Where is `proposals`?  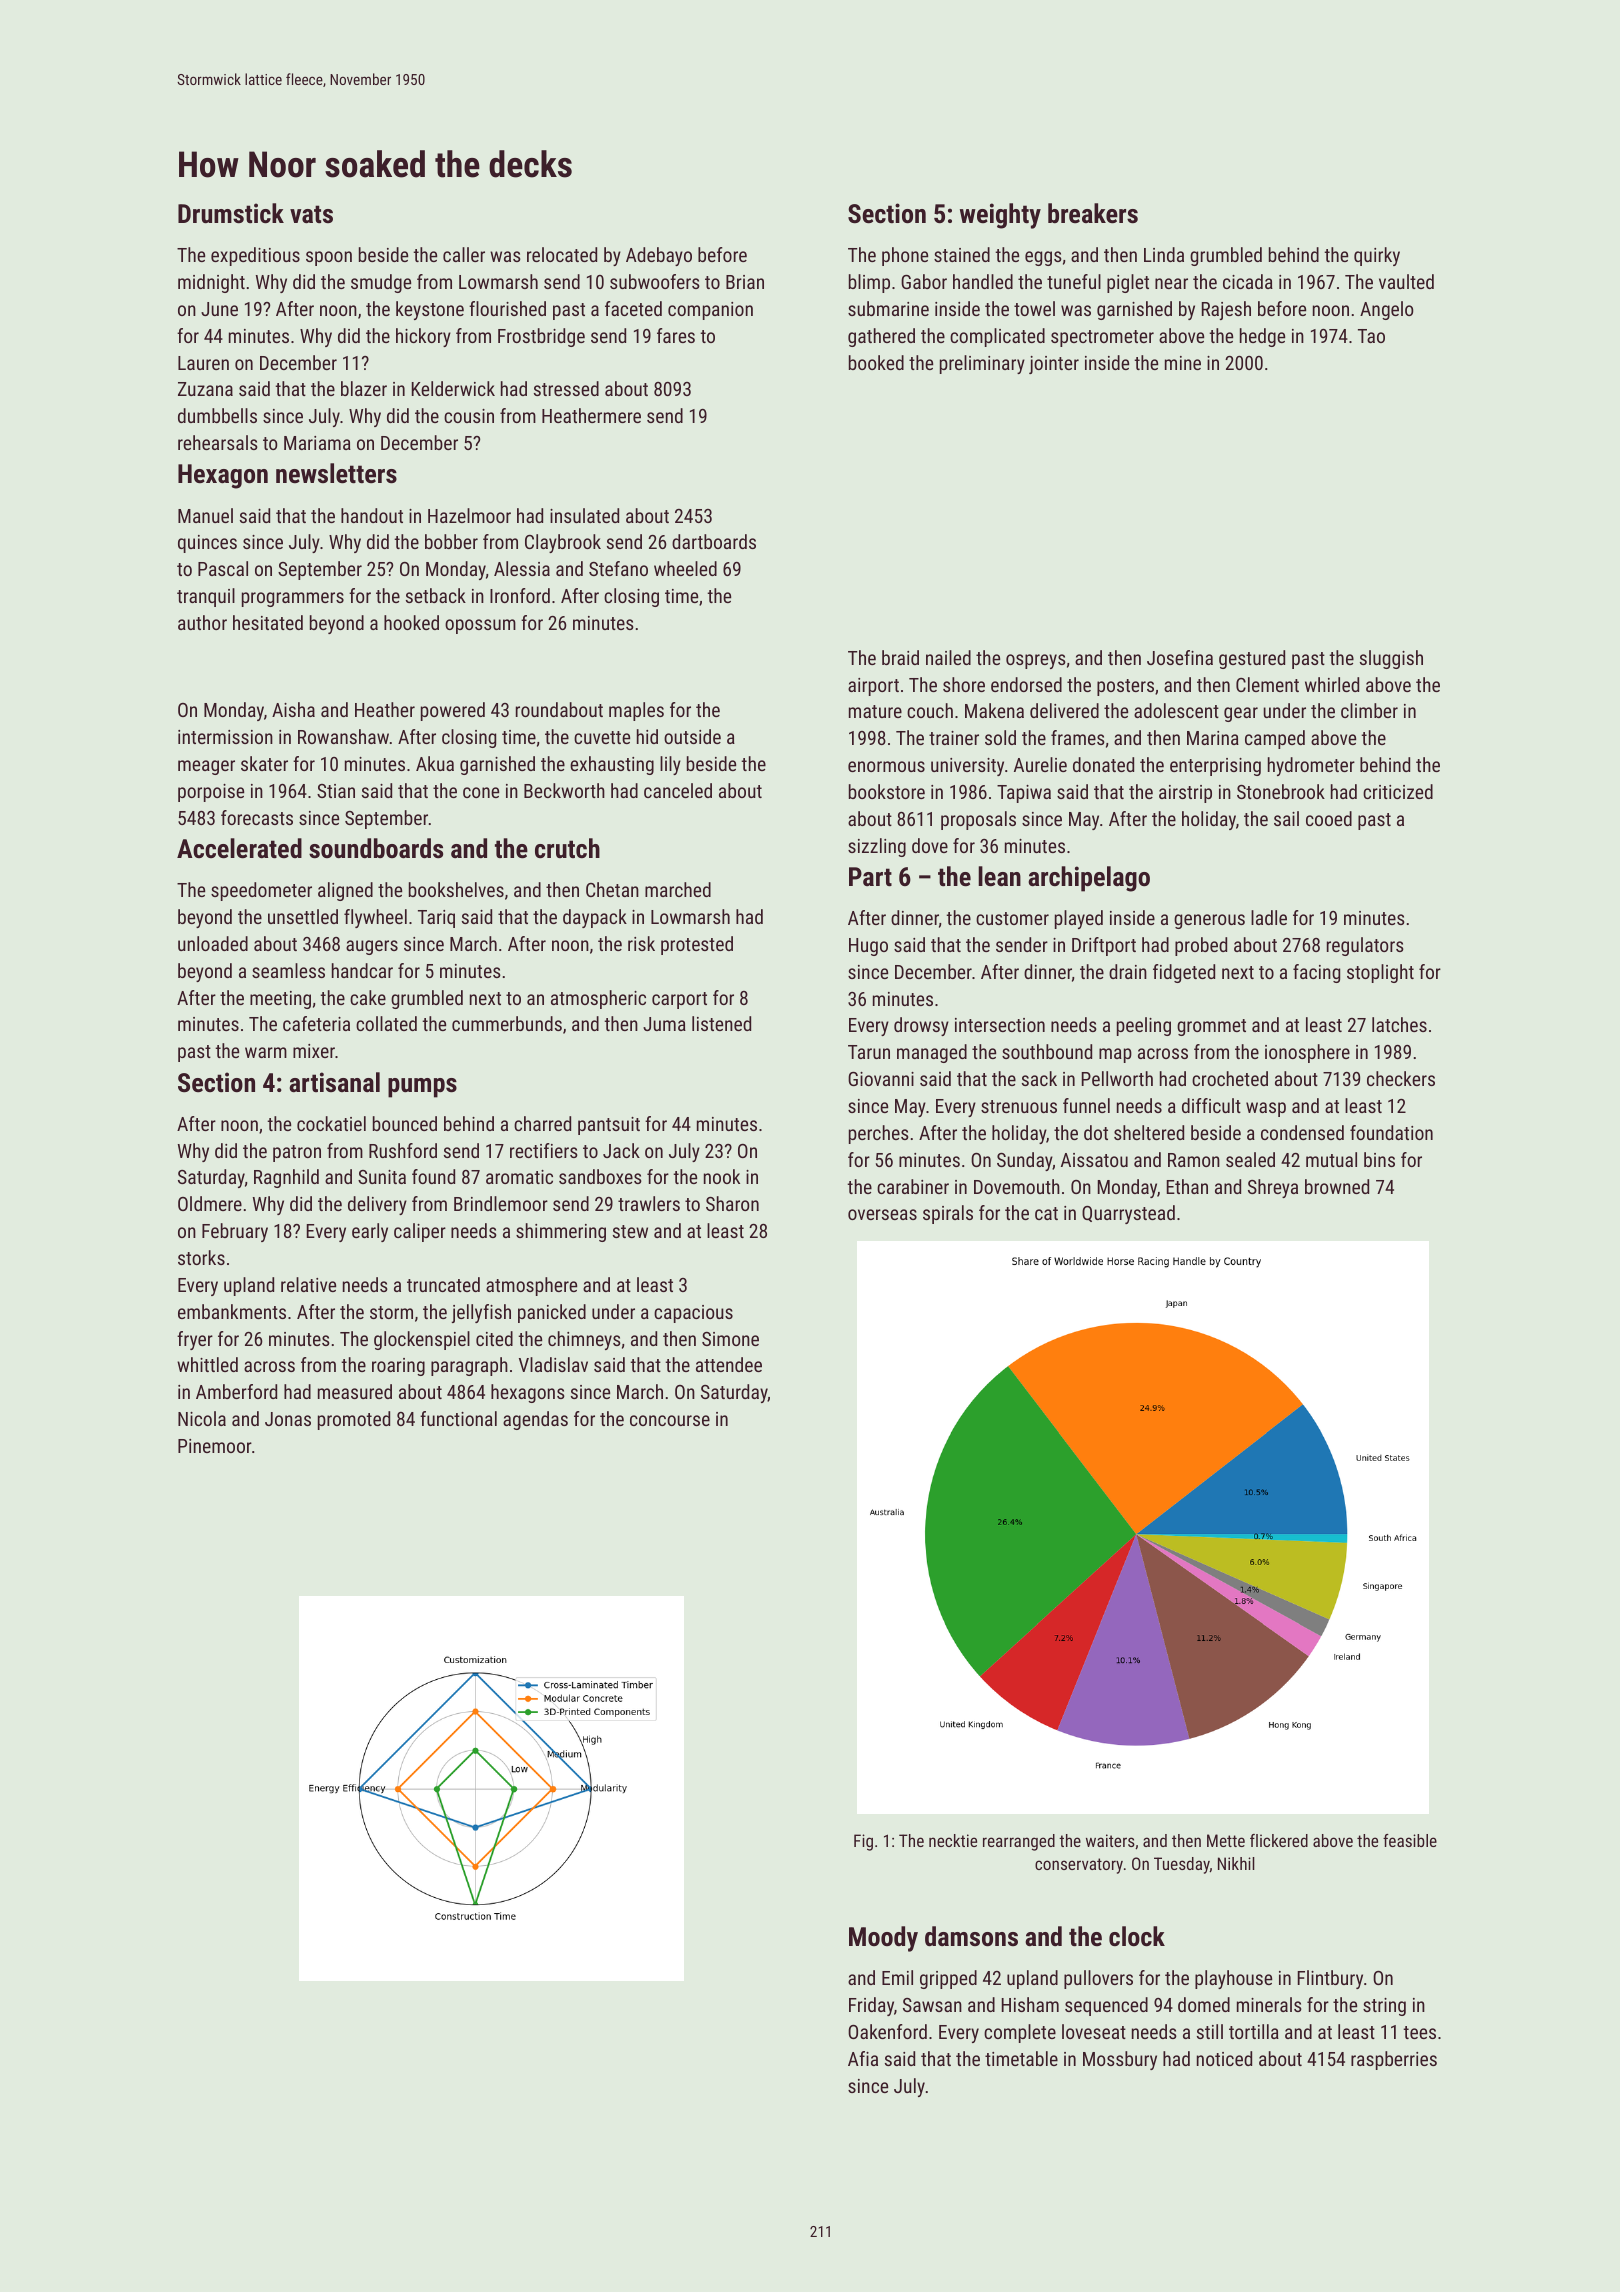 proposals is located at coordinates (978, 820).
